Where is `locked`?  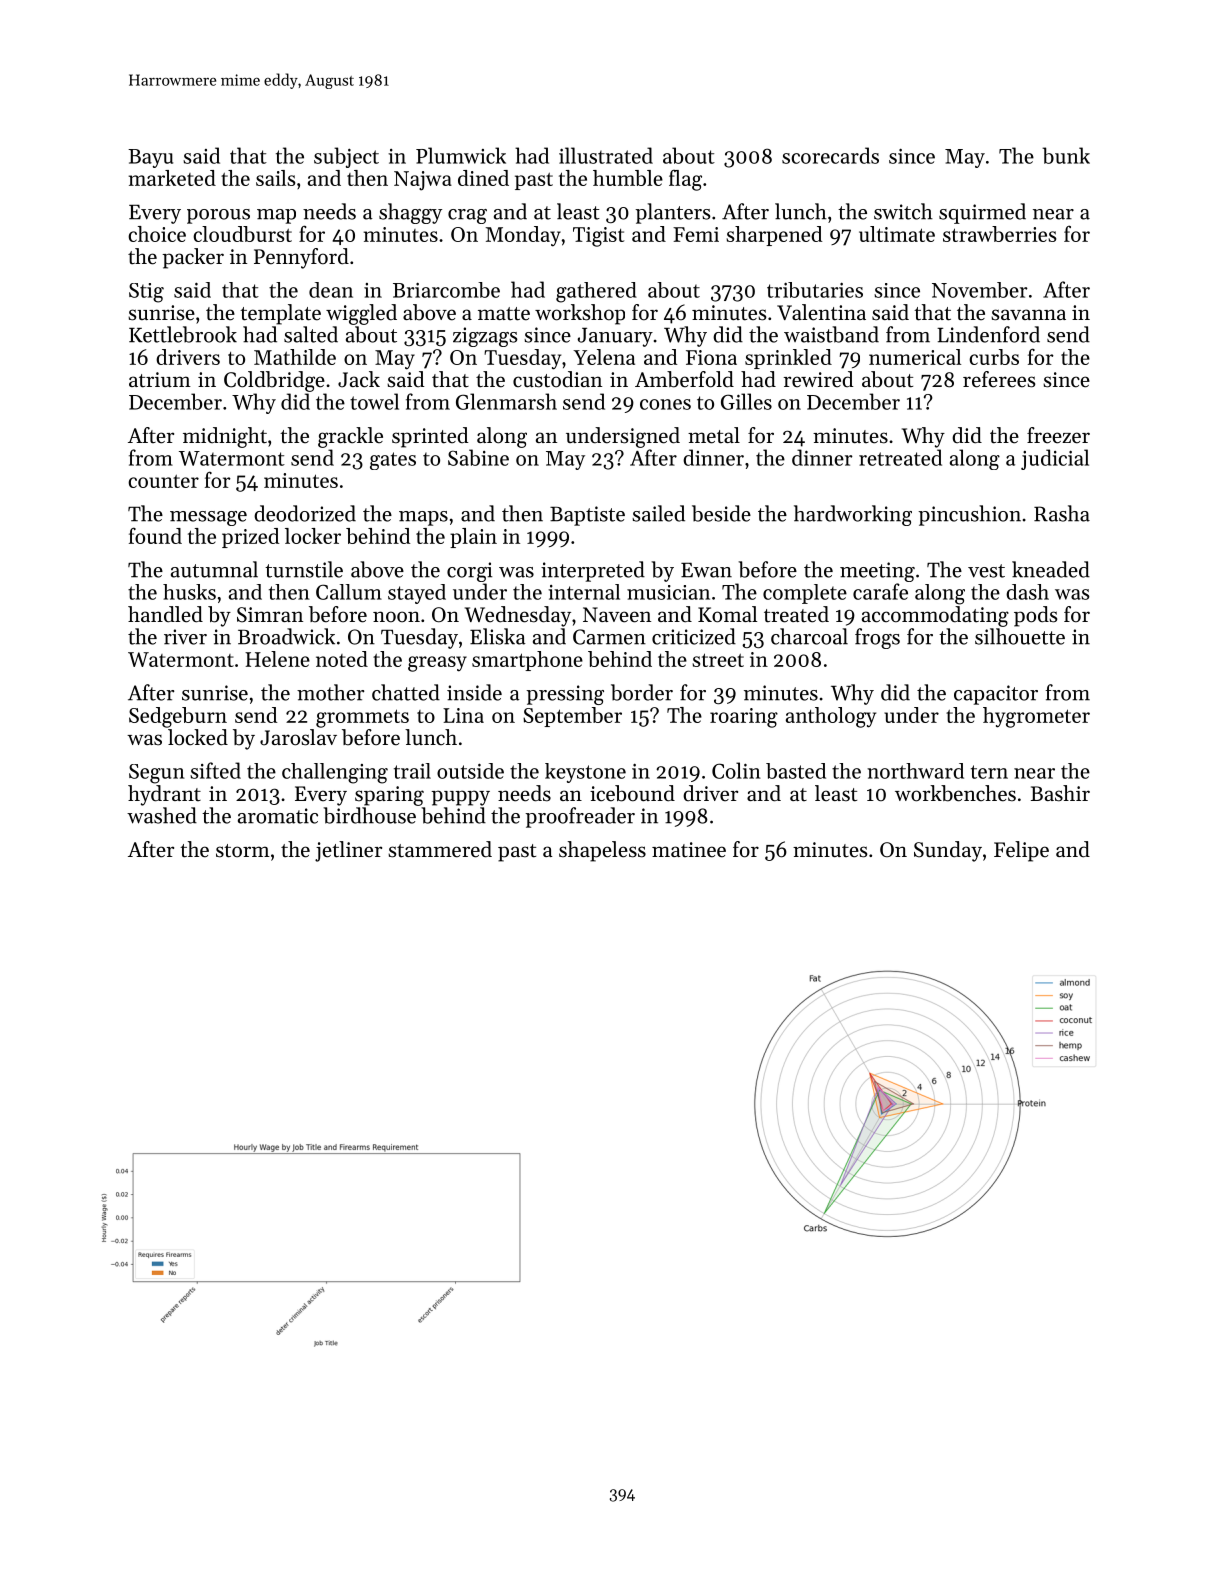
locked is located at coordinates (198, 737).
